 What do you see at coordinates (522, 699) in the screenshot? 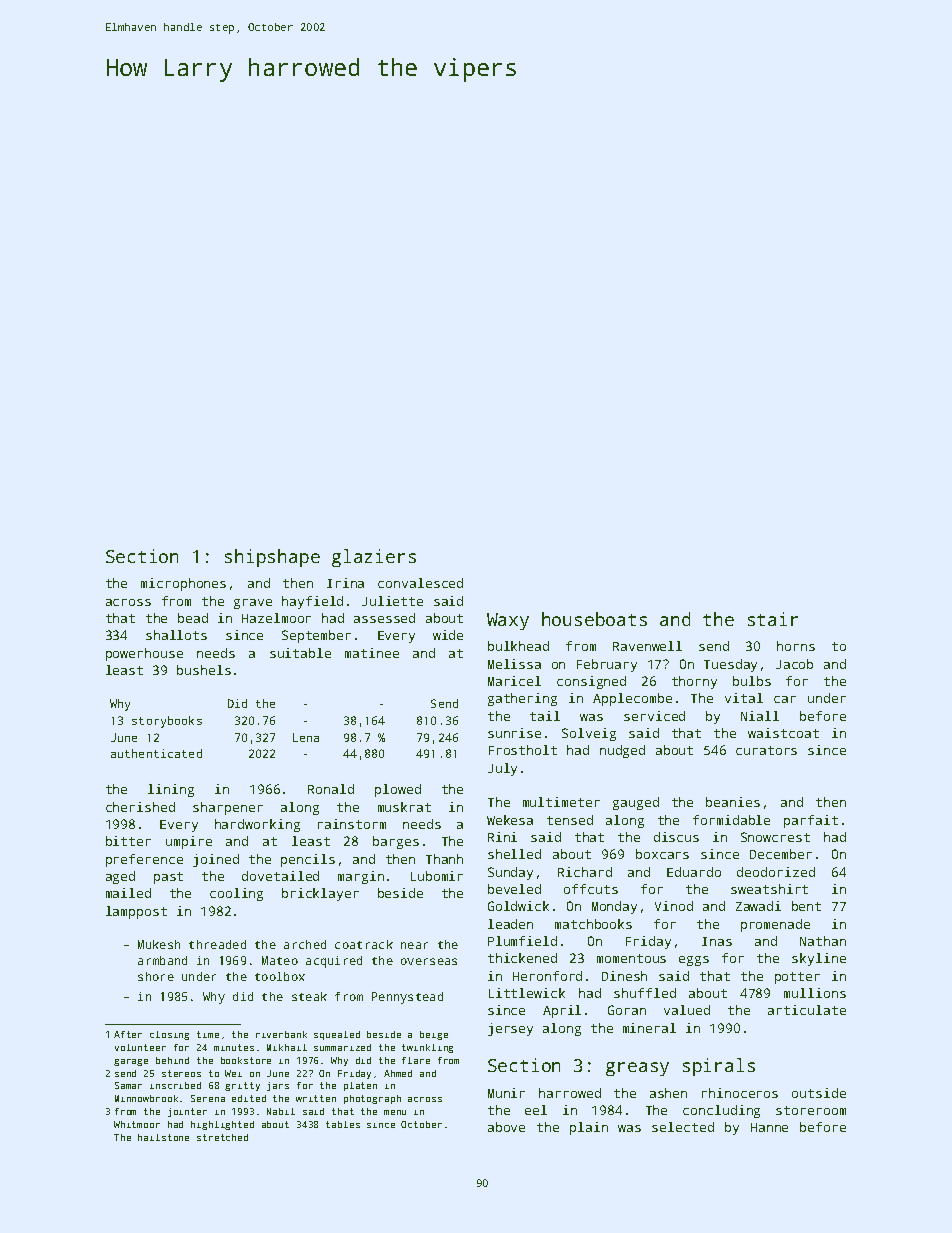
I see `gathering` at bounding box center [522, 699].
